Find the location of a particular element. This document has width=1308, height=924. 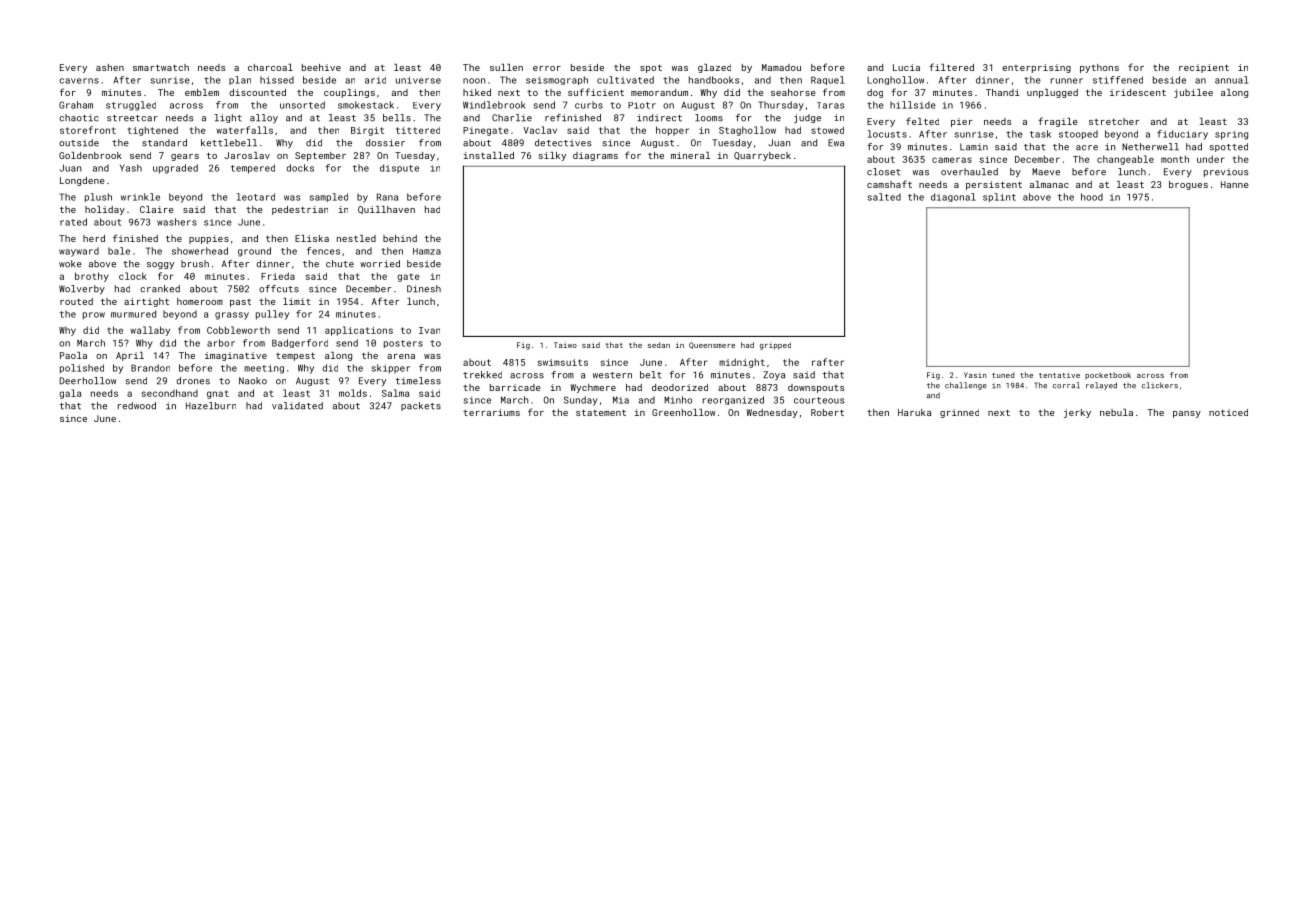

splint is located at coordinates (999, 197).
